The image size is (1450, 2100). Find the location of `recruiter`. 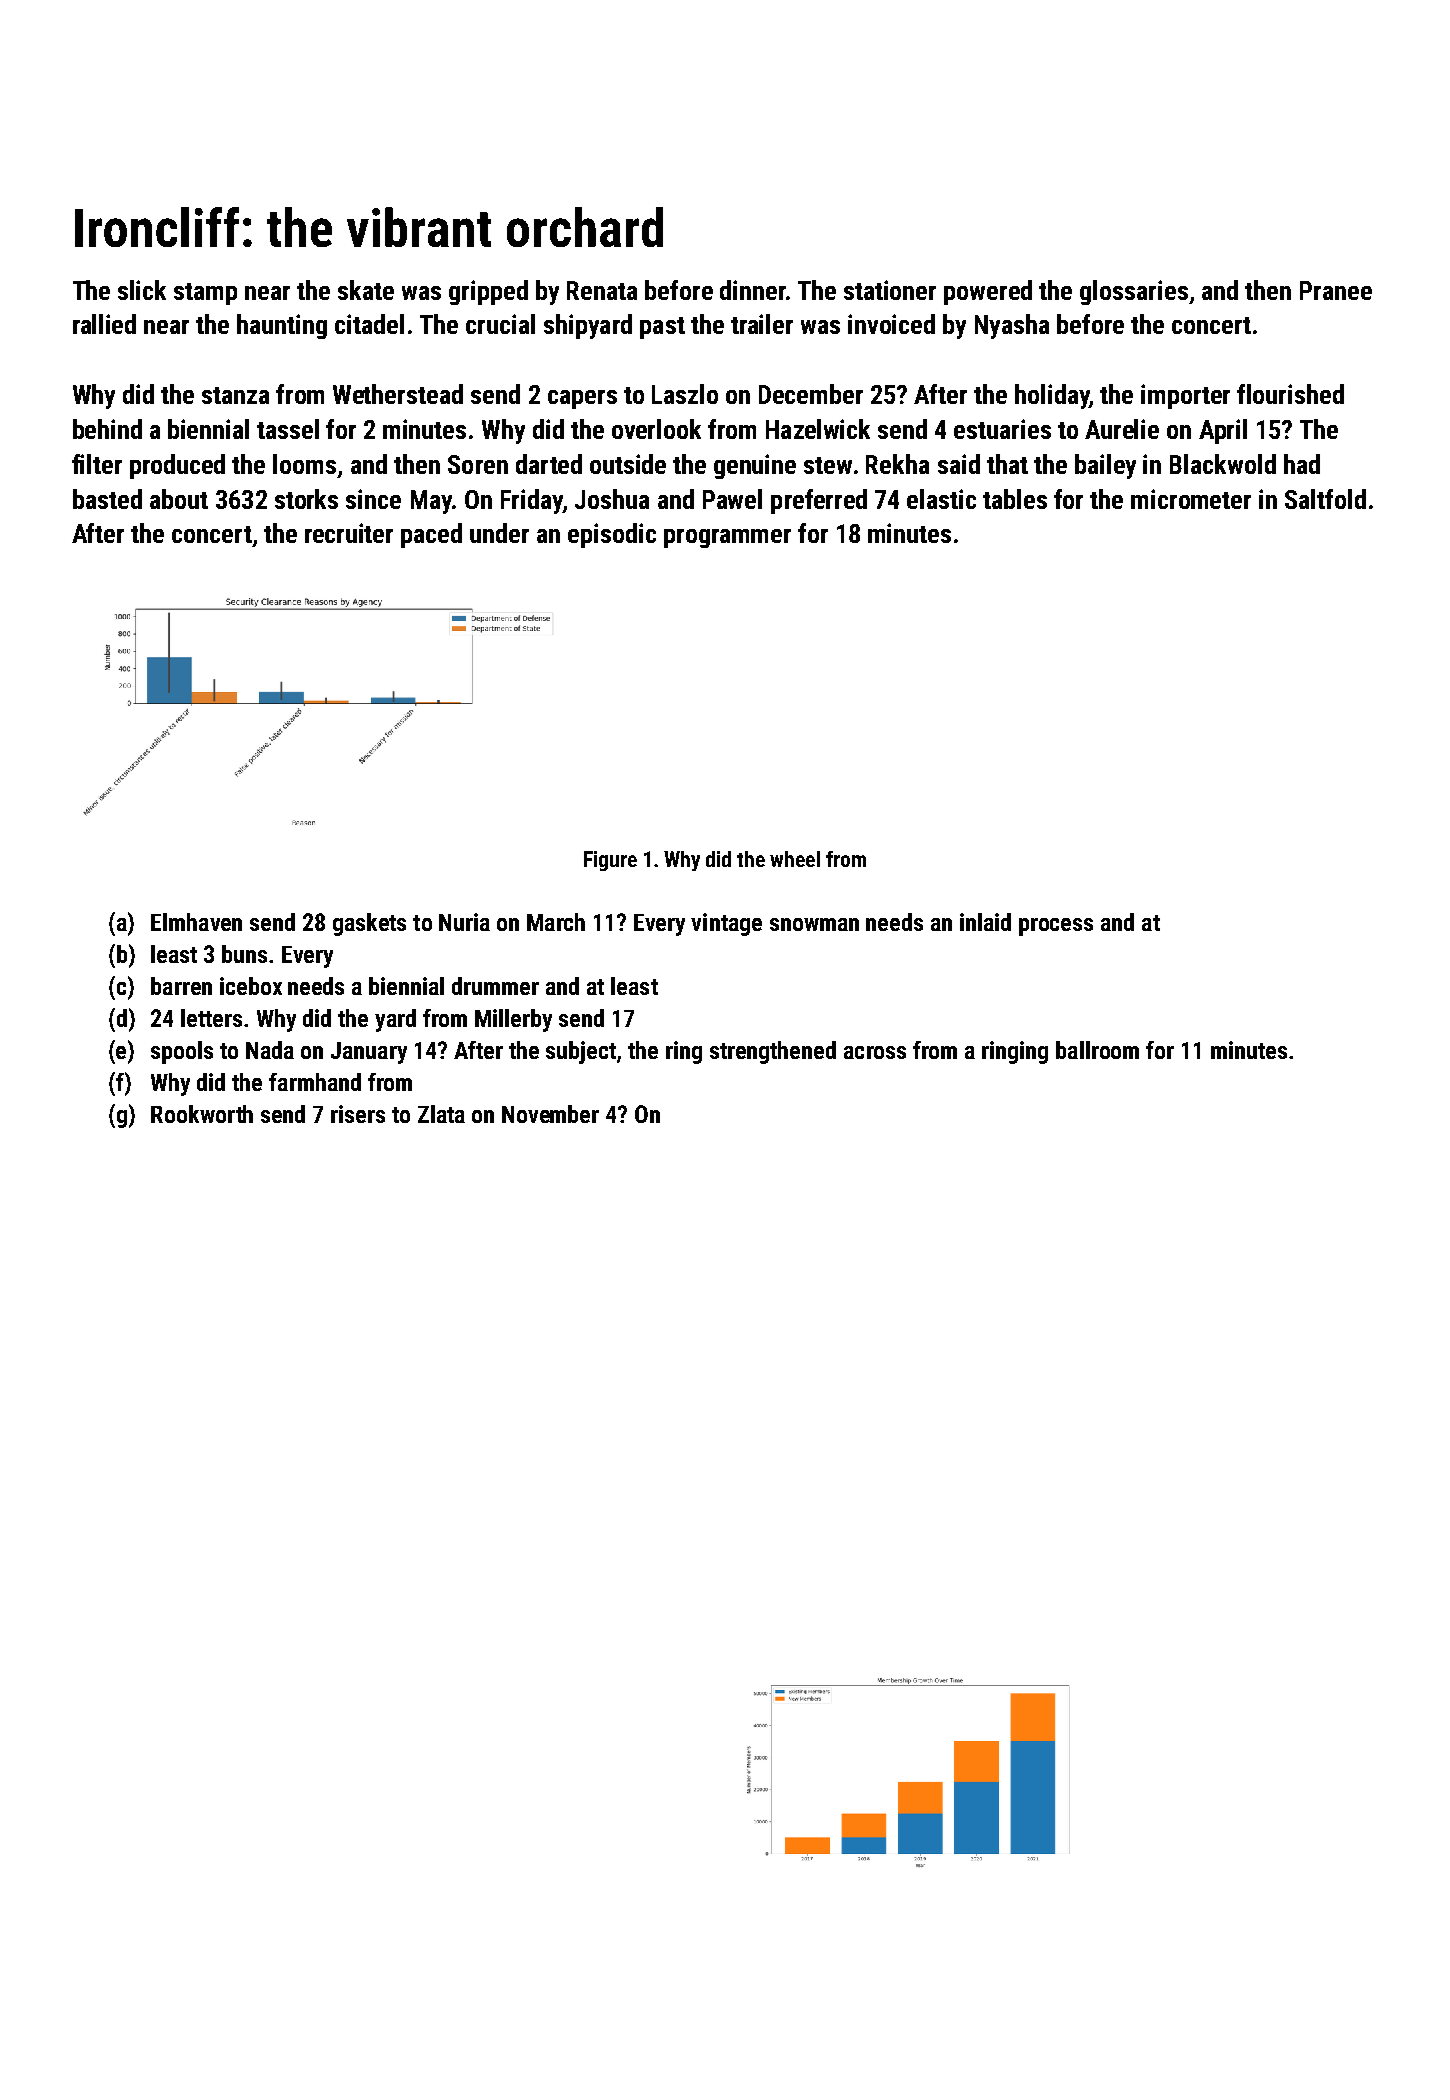

recruiter is located at coordinates (349, 533).
